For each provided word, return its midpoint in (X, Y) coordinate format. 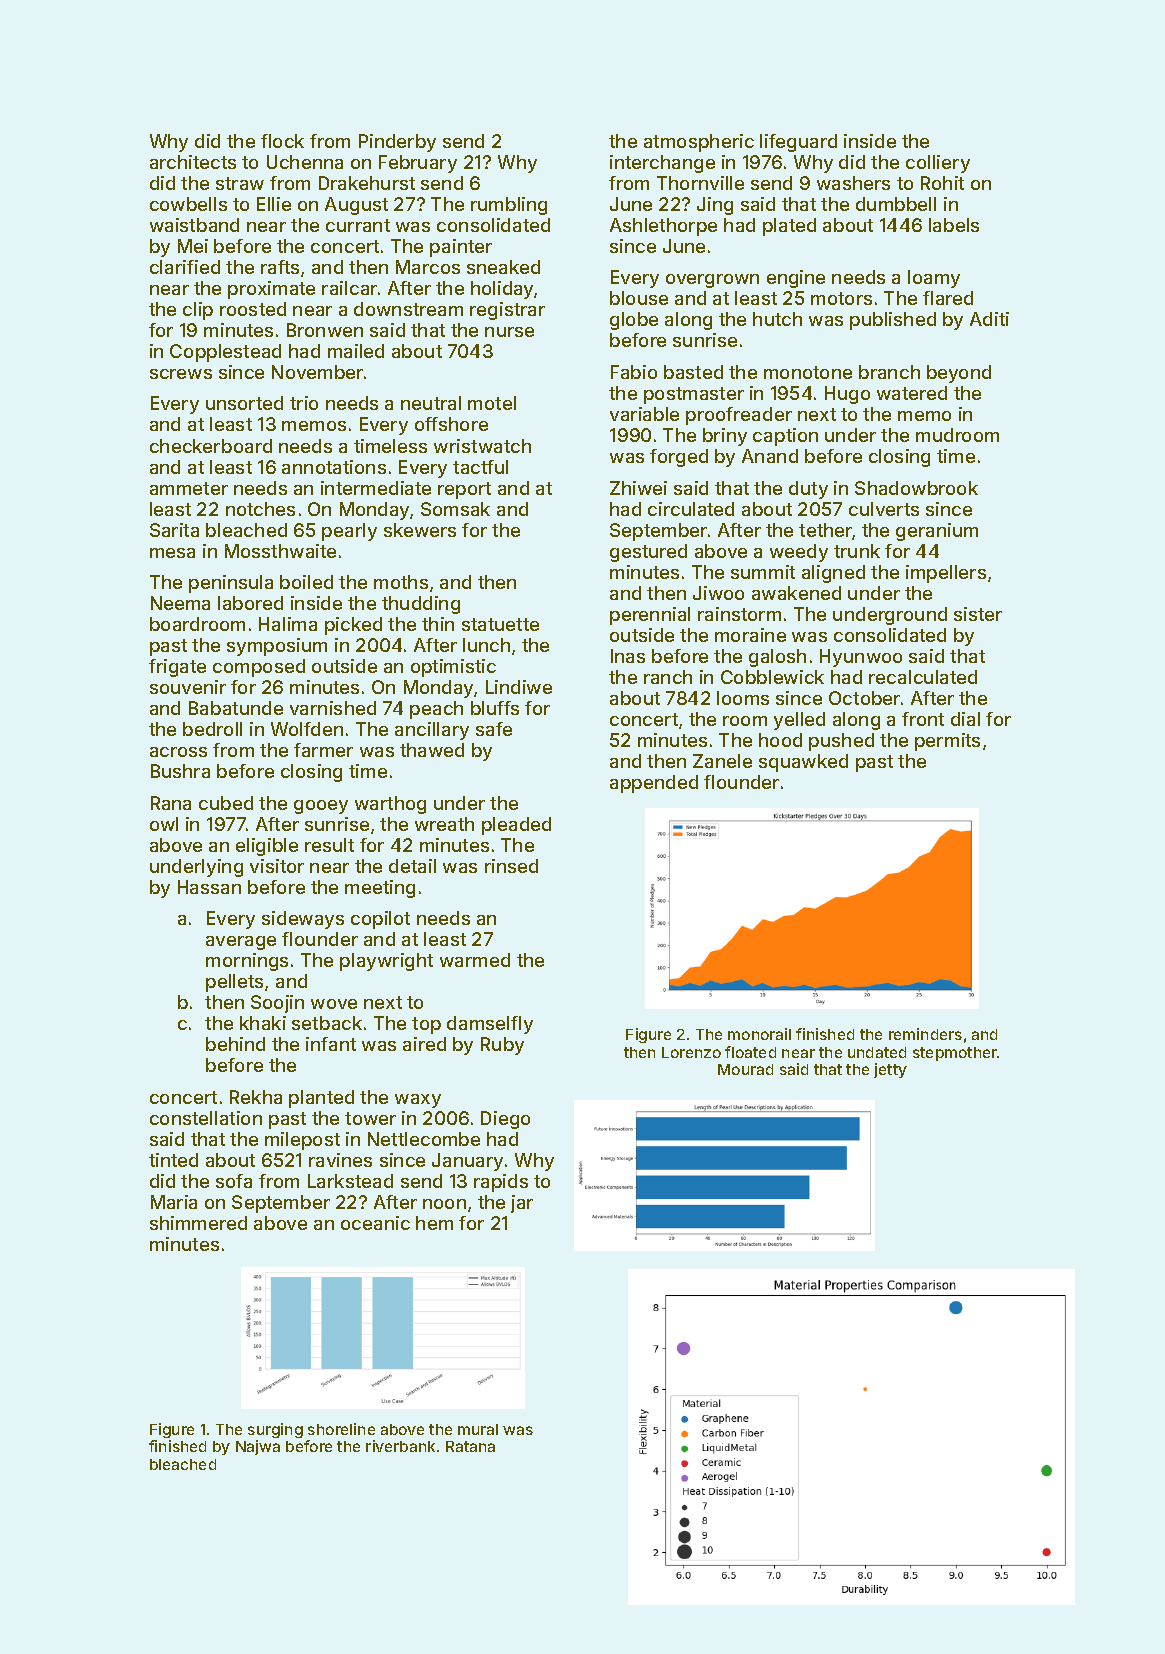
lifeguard (798, 143)
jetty (890, 1070)
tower (370, 1118)
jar (522, 1204)
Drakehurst (367, 183)
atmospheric (699, 143)
